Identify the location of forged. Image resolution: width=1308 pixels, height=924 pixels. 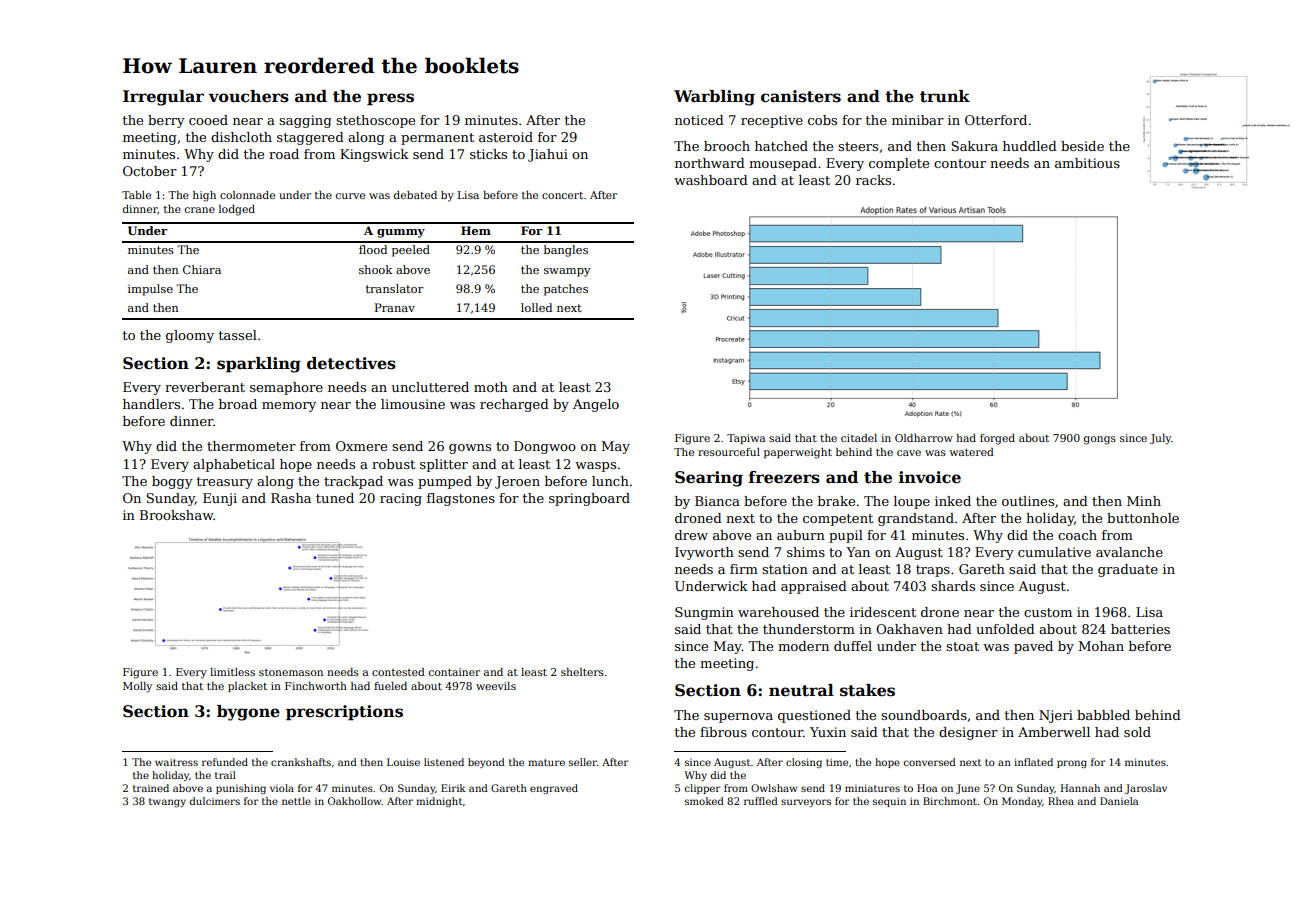
(997, 439).
